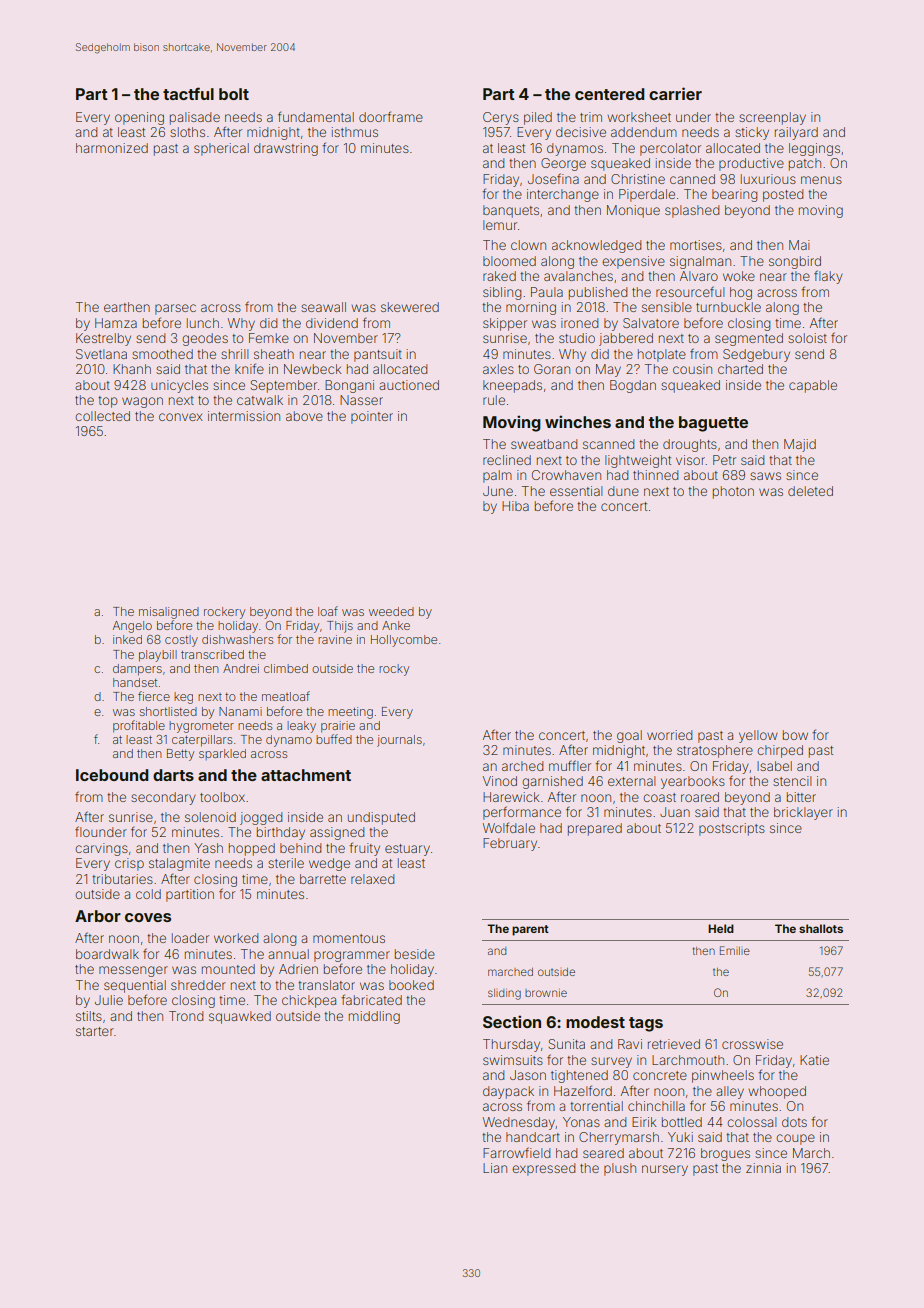 The height and width of the image is (1308, 924). Describe the element at coordinates (201, 727) in the image. I see `hygrometer` at that location.
